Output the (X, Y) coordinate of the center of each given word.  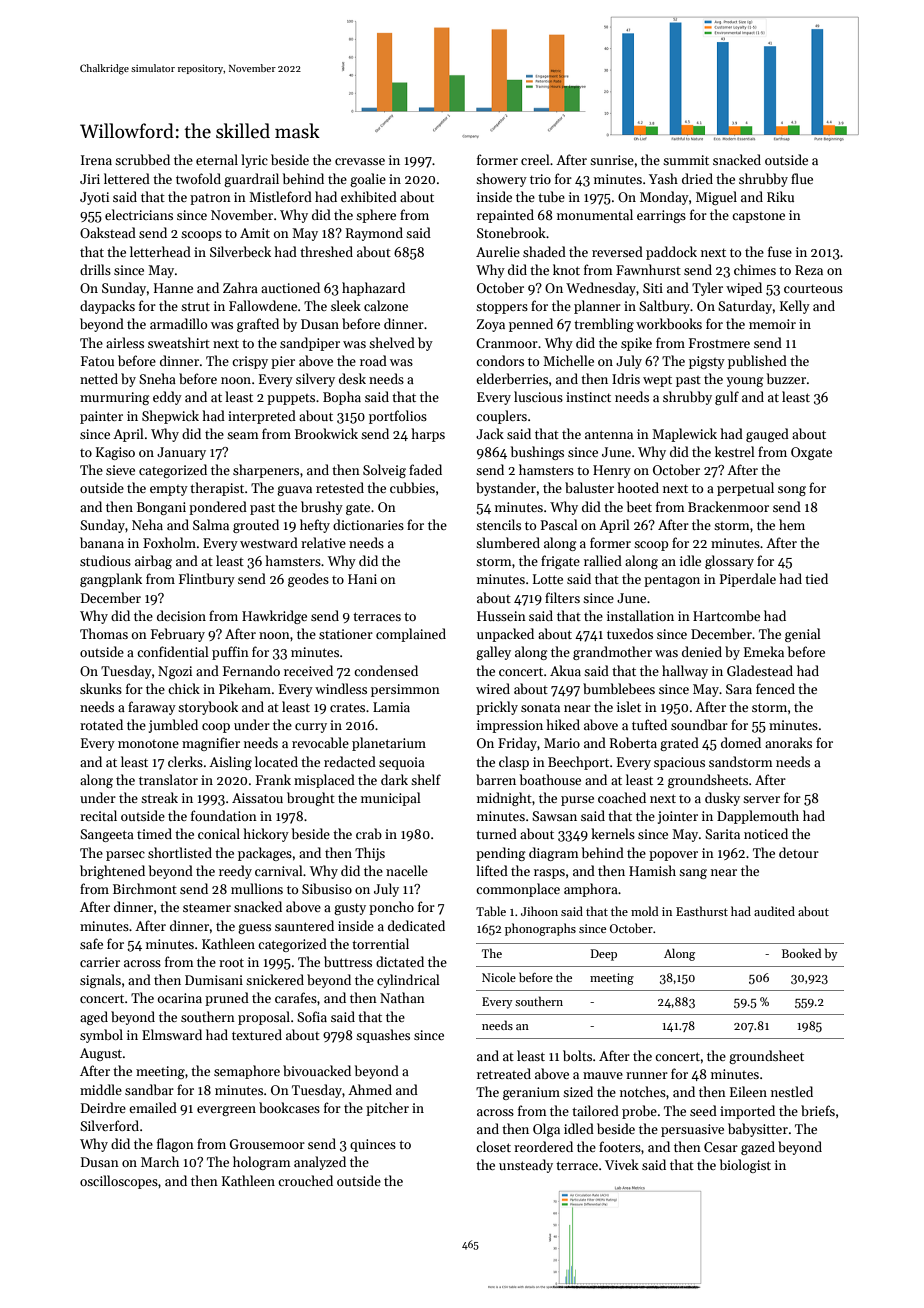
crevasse (360, 161)
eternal (217, 159)
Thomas (104, 633)
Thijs (370, 854)
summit (686, 160)
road (373, 360)
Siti (653, 288)
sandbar (149, 1089)
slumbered (508, 542)
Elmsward (172, 1034)
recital (98, 815)
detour (799, 852)
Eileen (748, 1091)
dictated (400, 961)
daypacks (107, 307)
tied (816, 578)
